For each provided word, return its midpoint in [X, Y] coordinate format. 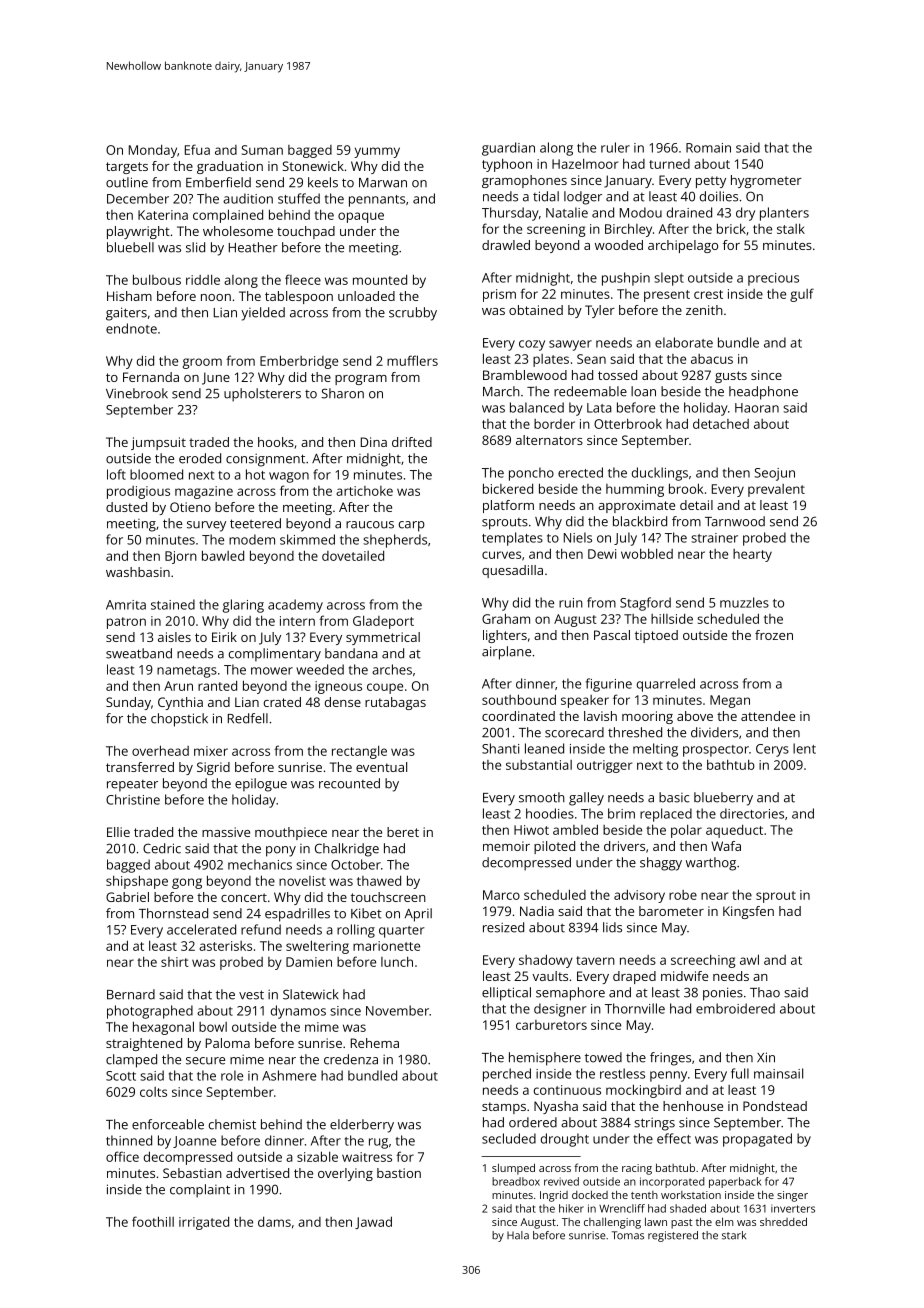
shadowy [546, 961]
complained [228, 216]
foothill [153, 1221]
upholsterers [262, 395]
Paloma [228, 1043]
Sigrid [213, 768]
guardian [508, 149]
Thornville [635, 1008]
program [361, 380]
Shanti [500, 748]
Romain [708, 148]
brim [621, 813]
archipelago [683, 246]
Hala [518, 1235]
